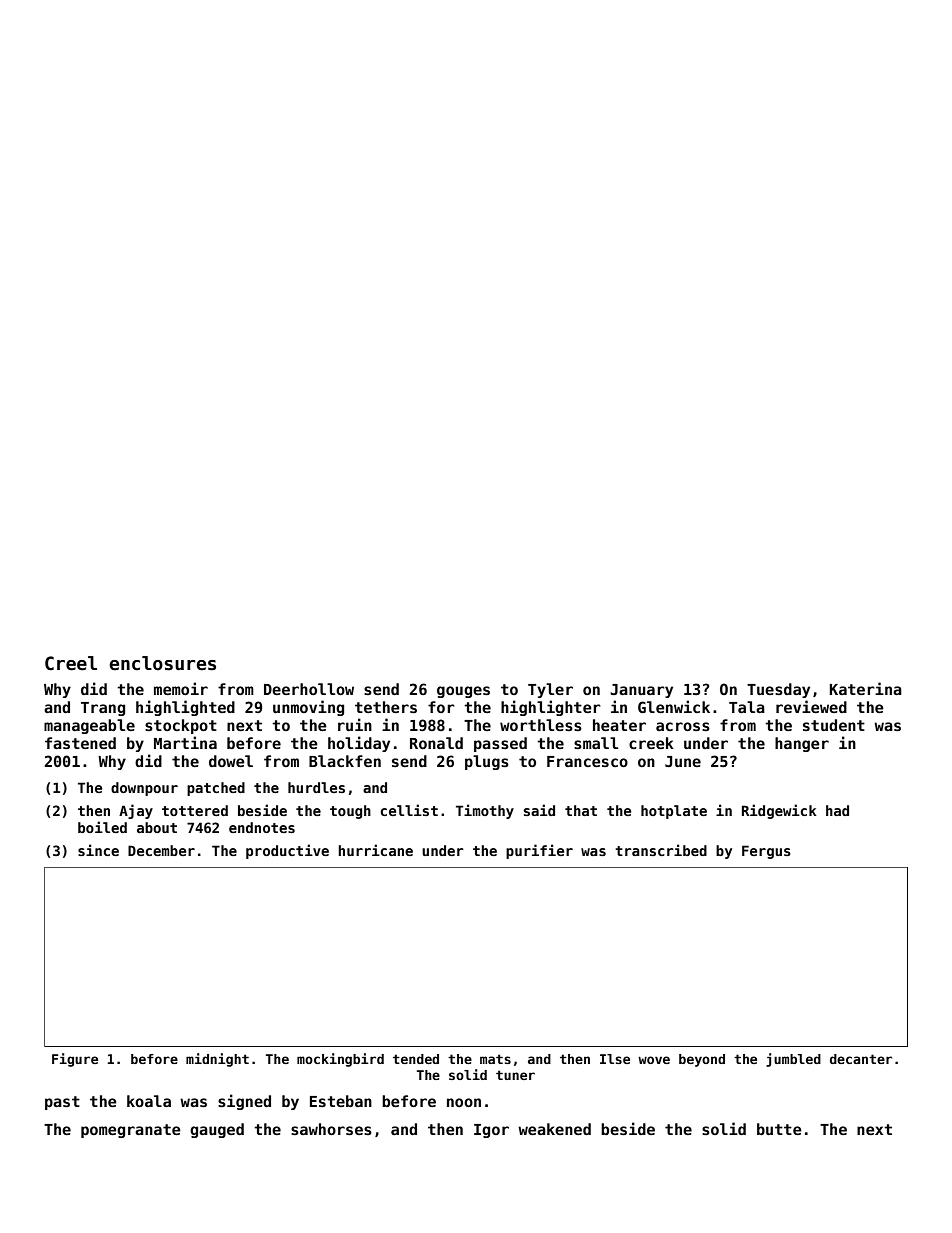 Image resolution: width=952 pixels, height=1233 pixels. What do you see at coordinates (185, 742) in the screenshot?
I see `Martina` at bounding box center [185, 742].
